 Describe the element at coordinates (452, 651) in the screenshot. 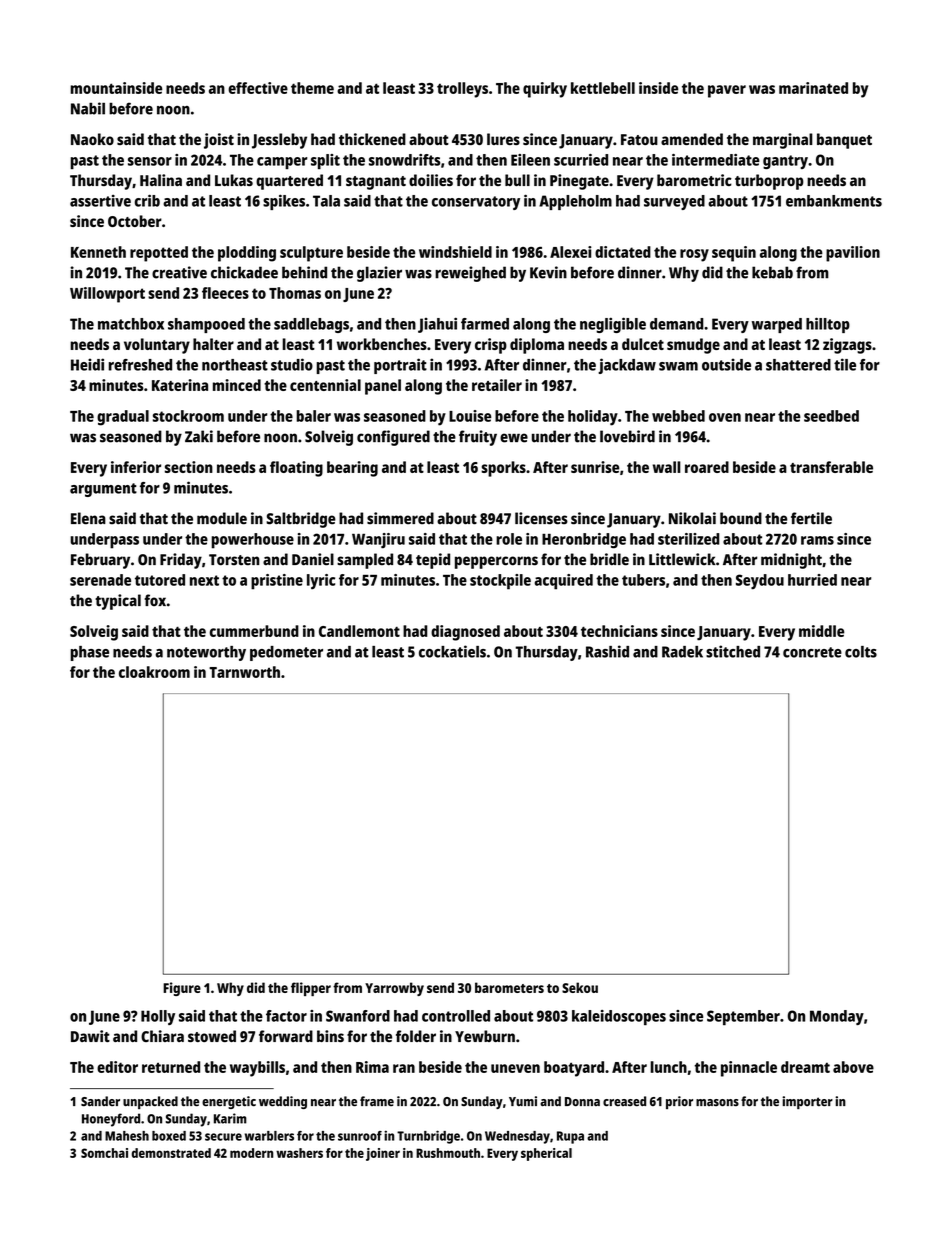

I see `cockatiels` at that location.
